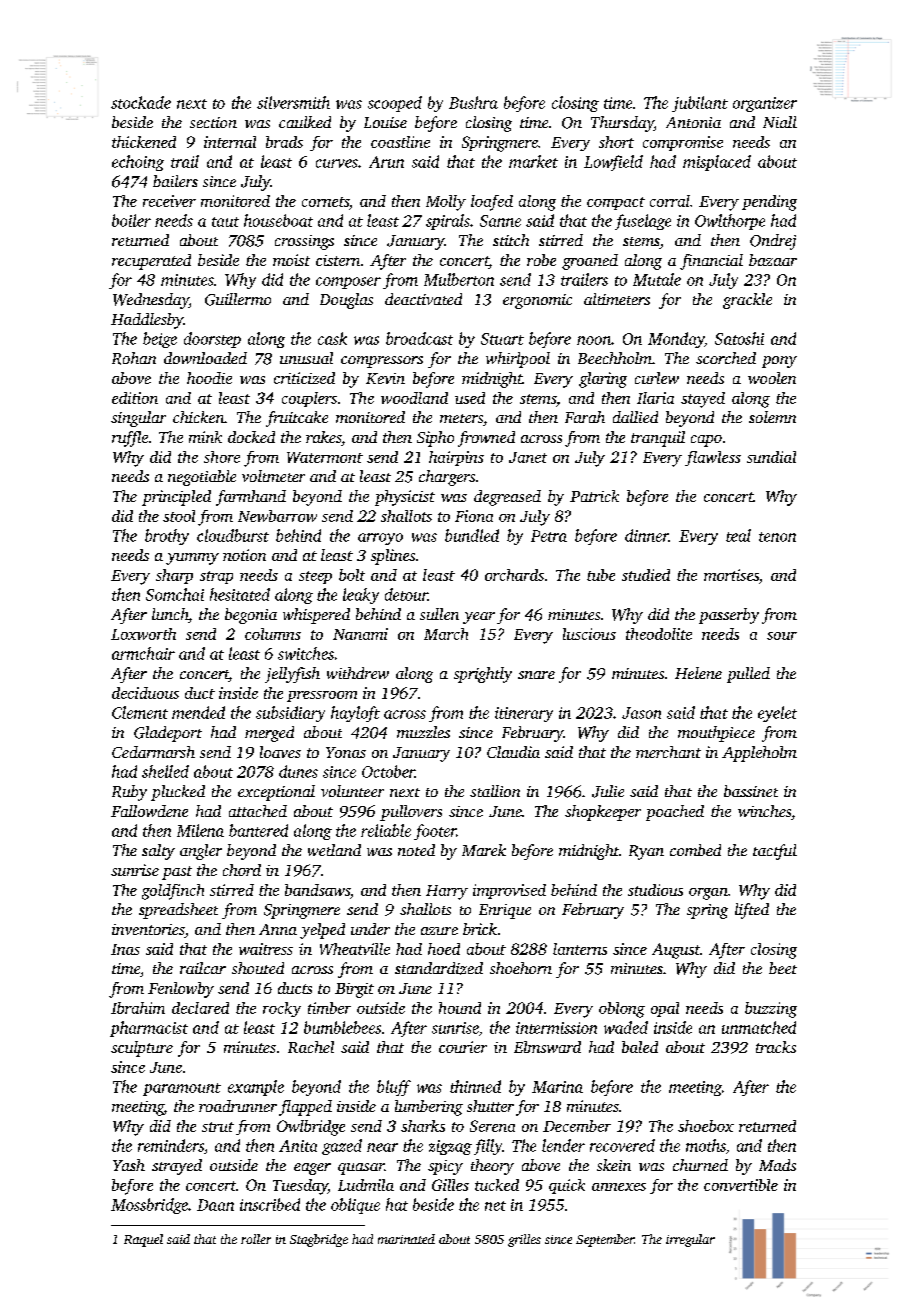 Image resolution: width=908 pixels, height=1316 pixels. I want to click on year, so click(479, 618).
